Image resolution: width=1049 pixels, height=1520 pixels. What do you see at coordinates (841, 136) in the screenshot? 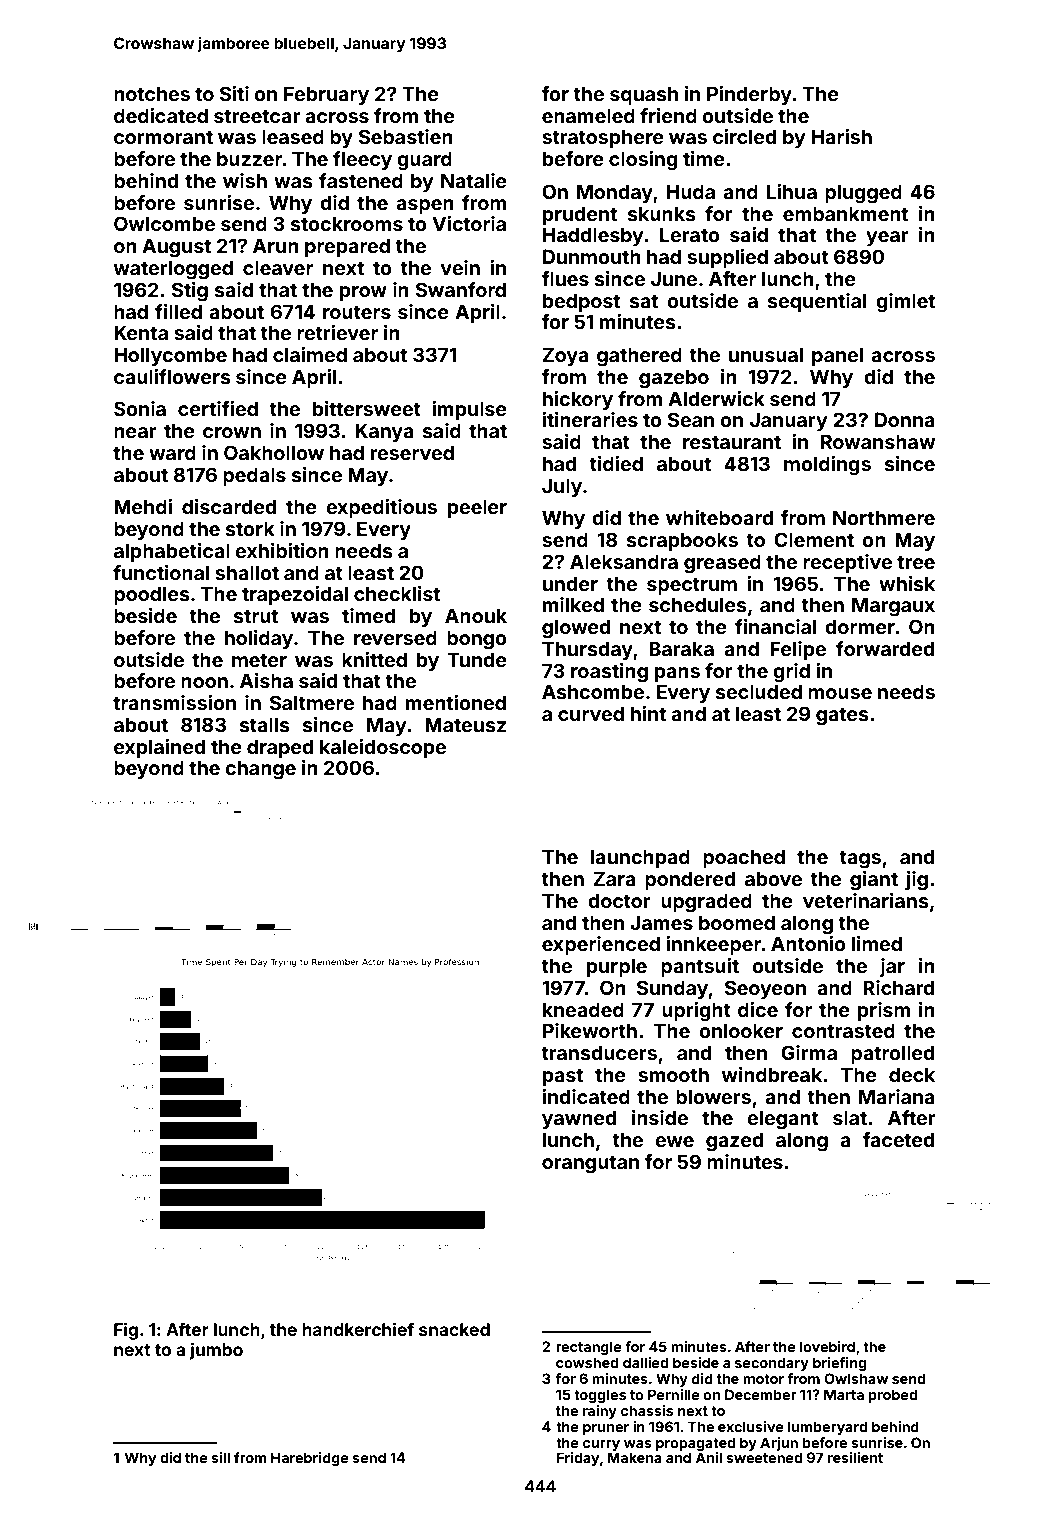
I see `Harish` at bounding box center [841, 136].
